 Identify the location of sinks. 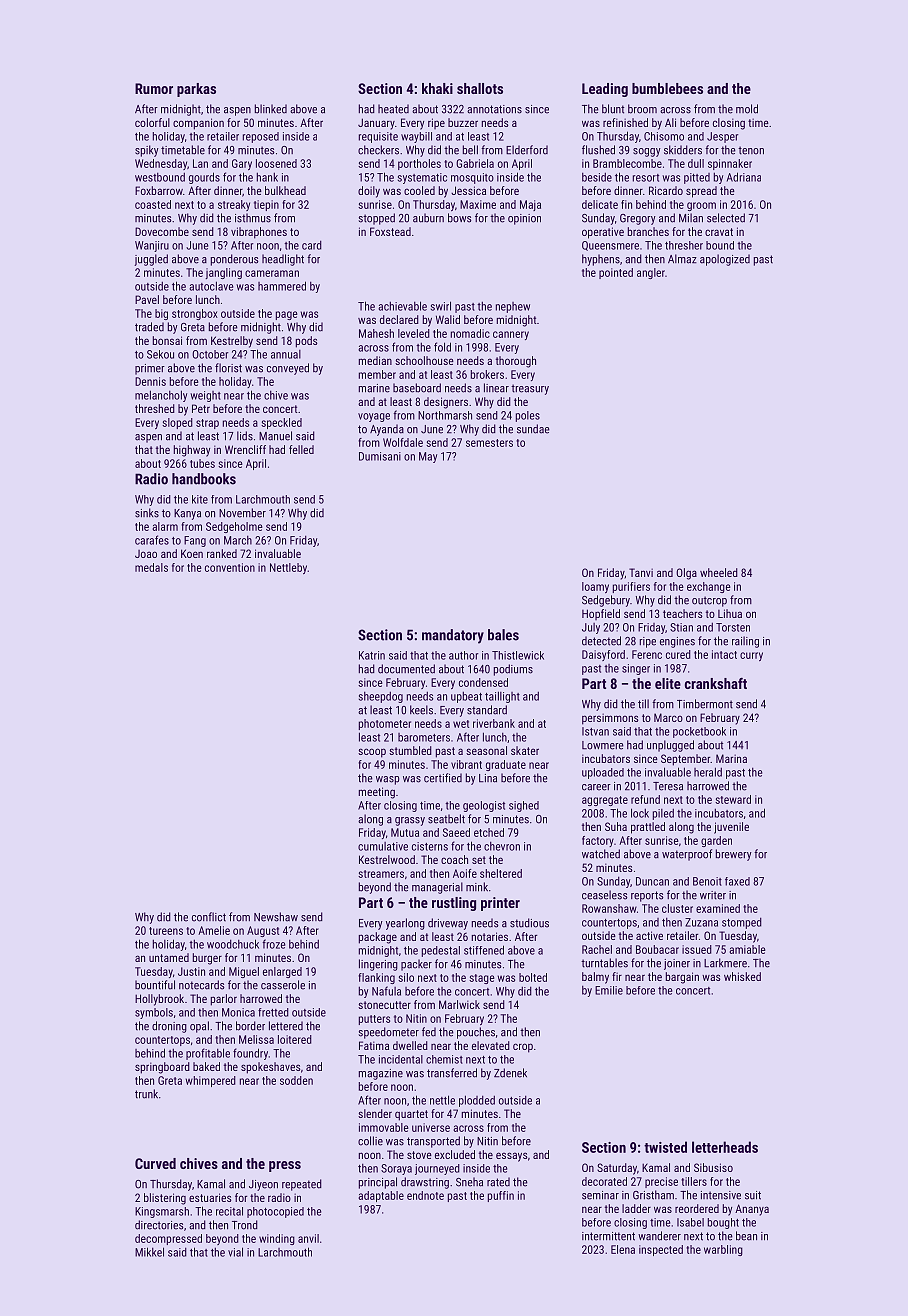
(147, 513).
